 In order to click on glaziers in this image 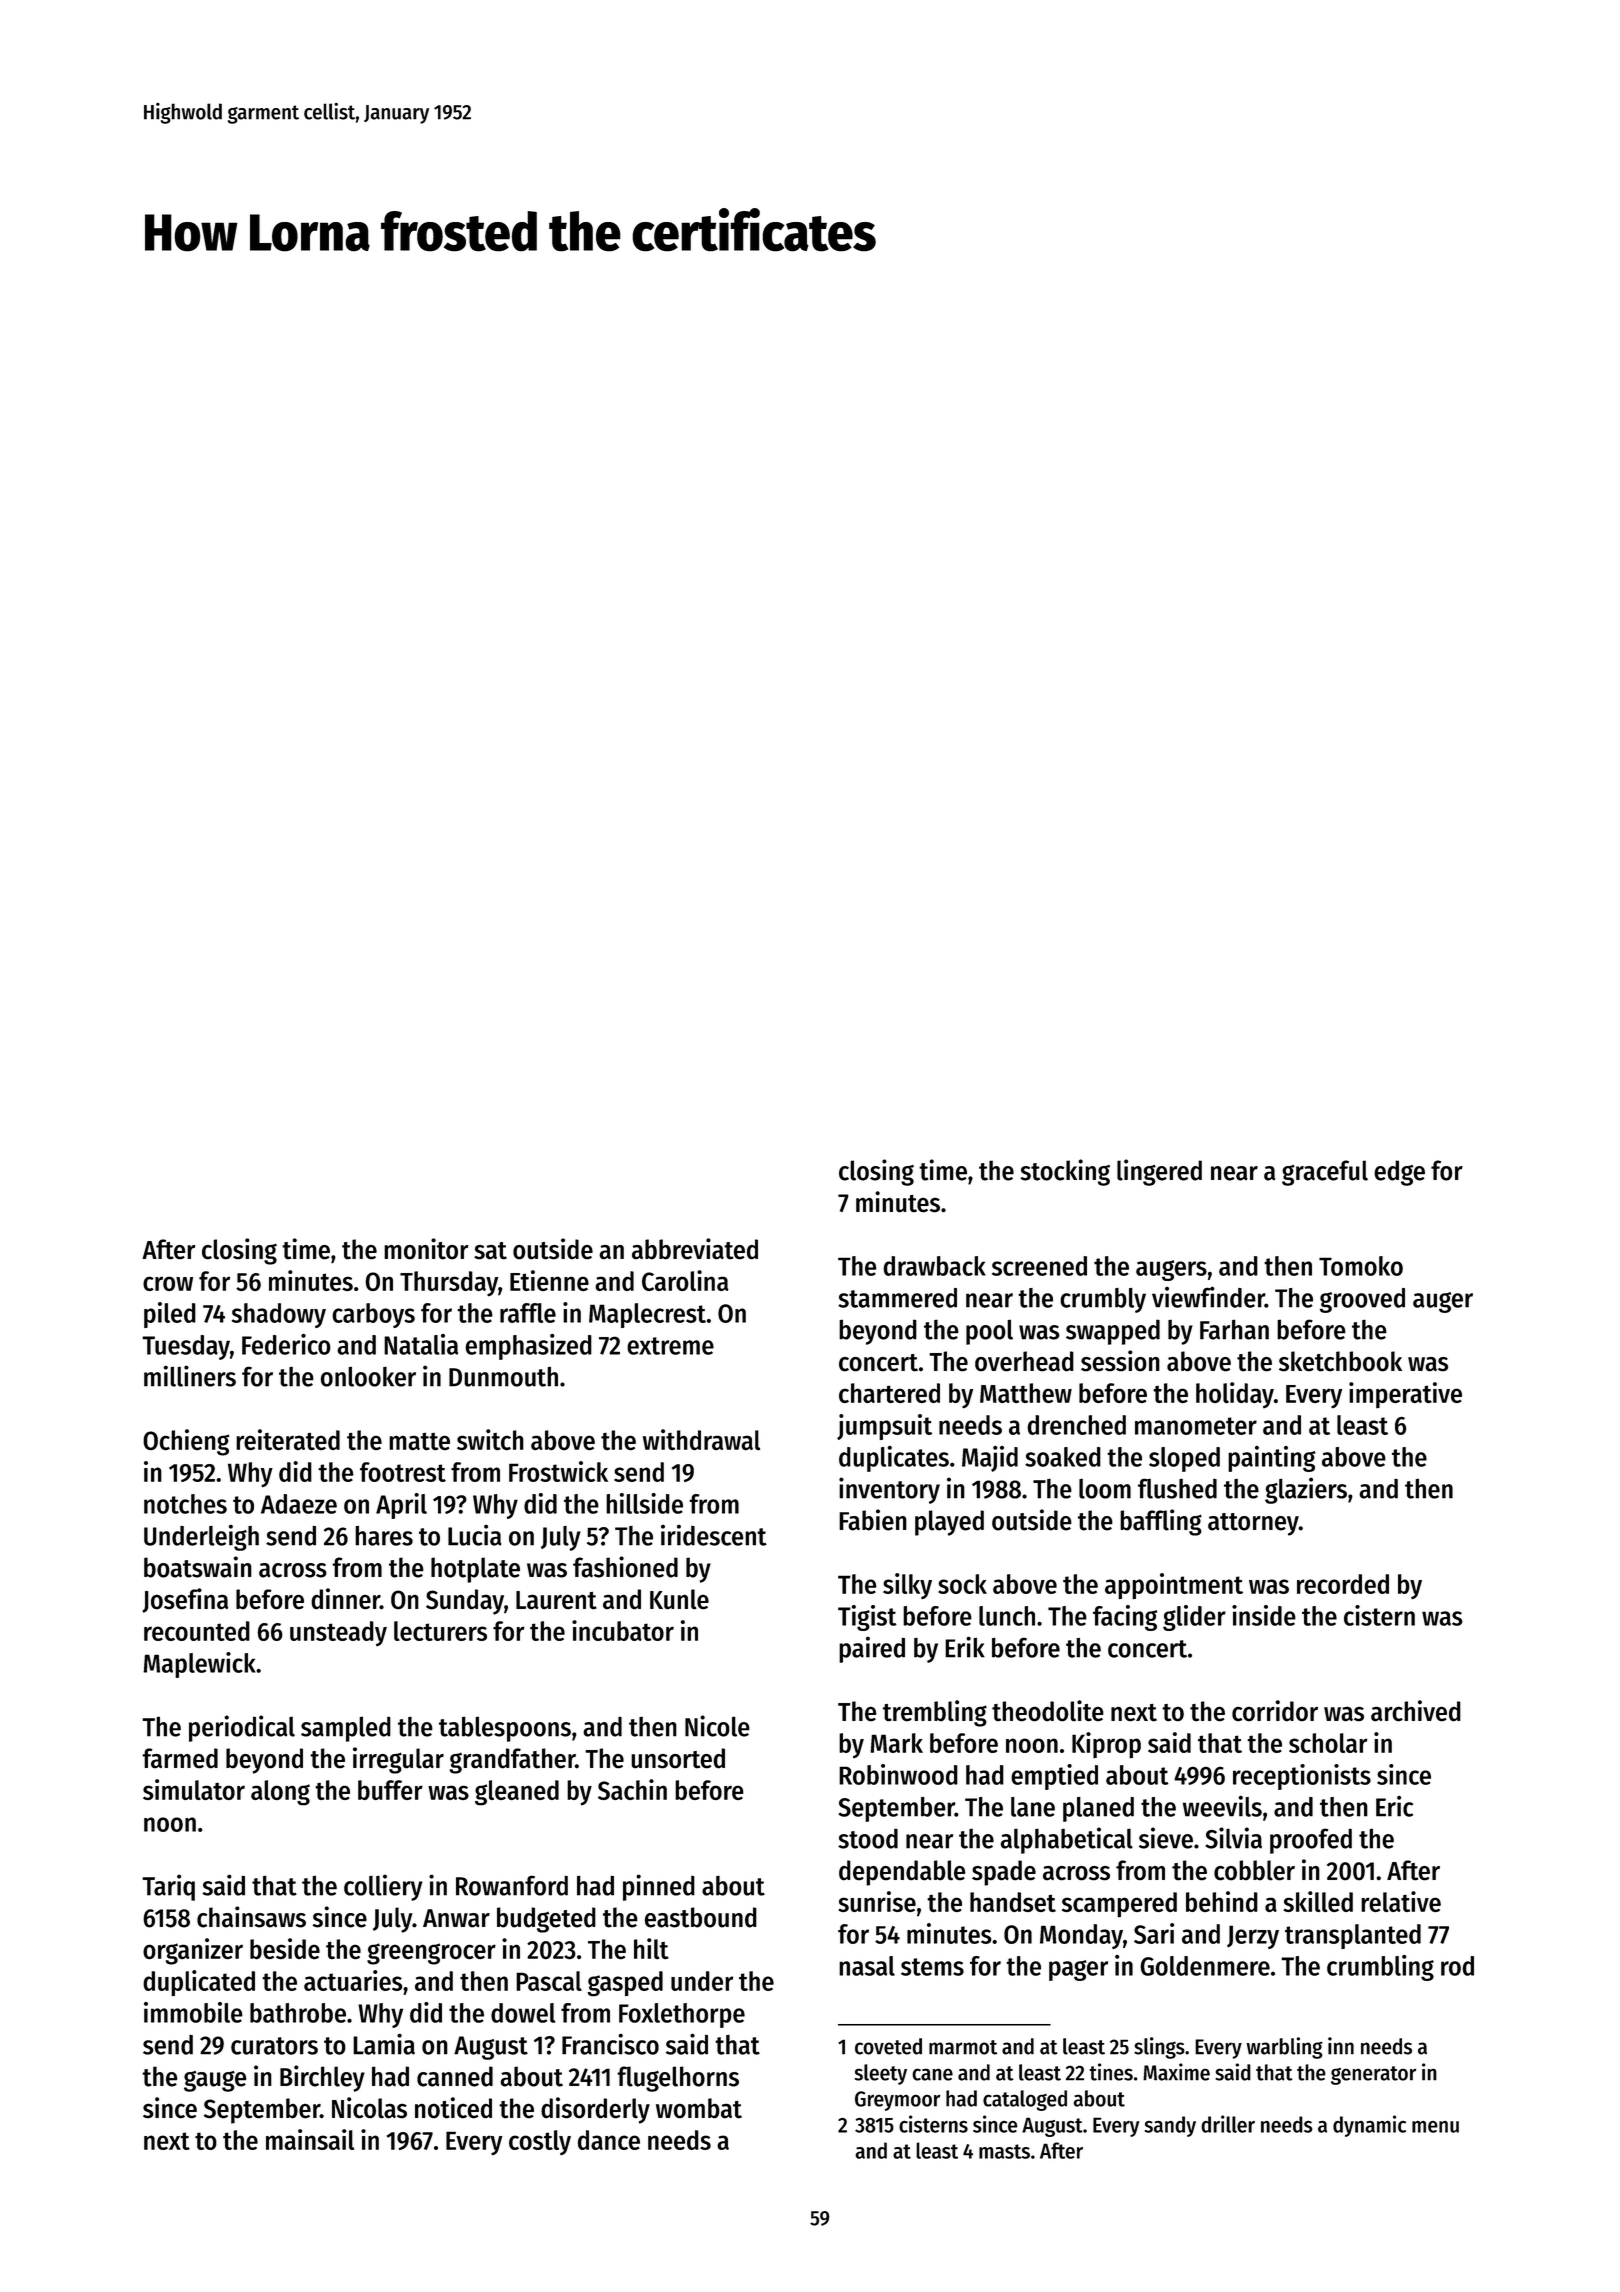, I will do `click(1306, 1490)`.
